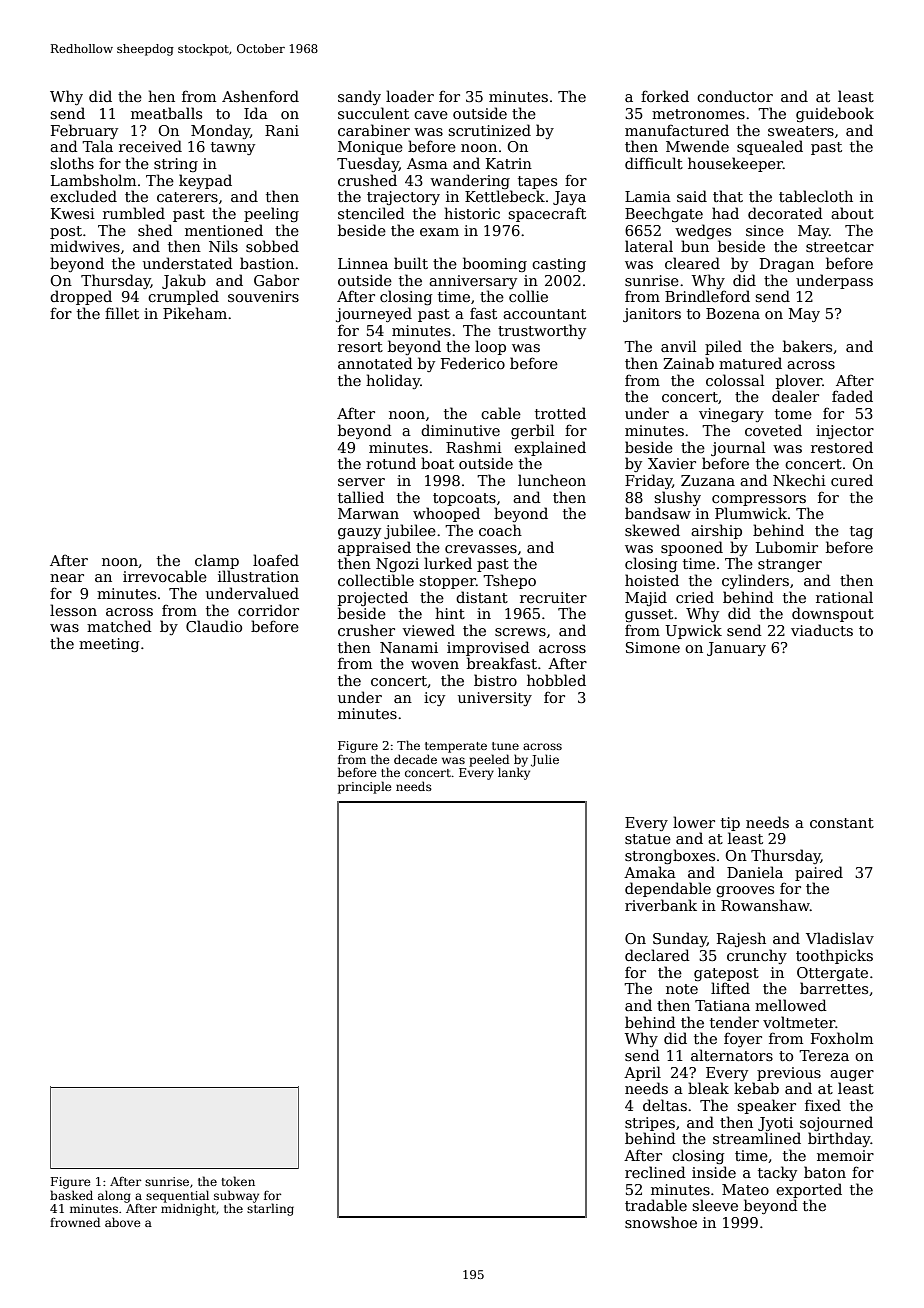  Describe the element at coordinates (415, 759) in the screenshot. I see `decade` at that location.
